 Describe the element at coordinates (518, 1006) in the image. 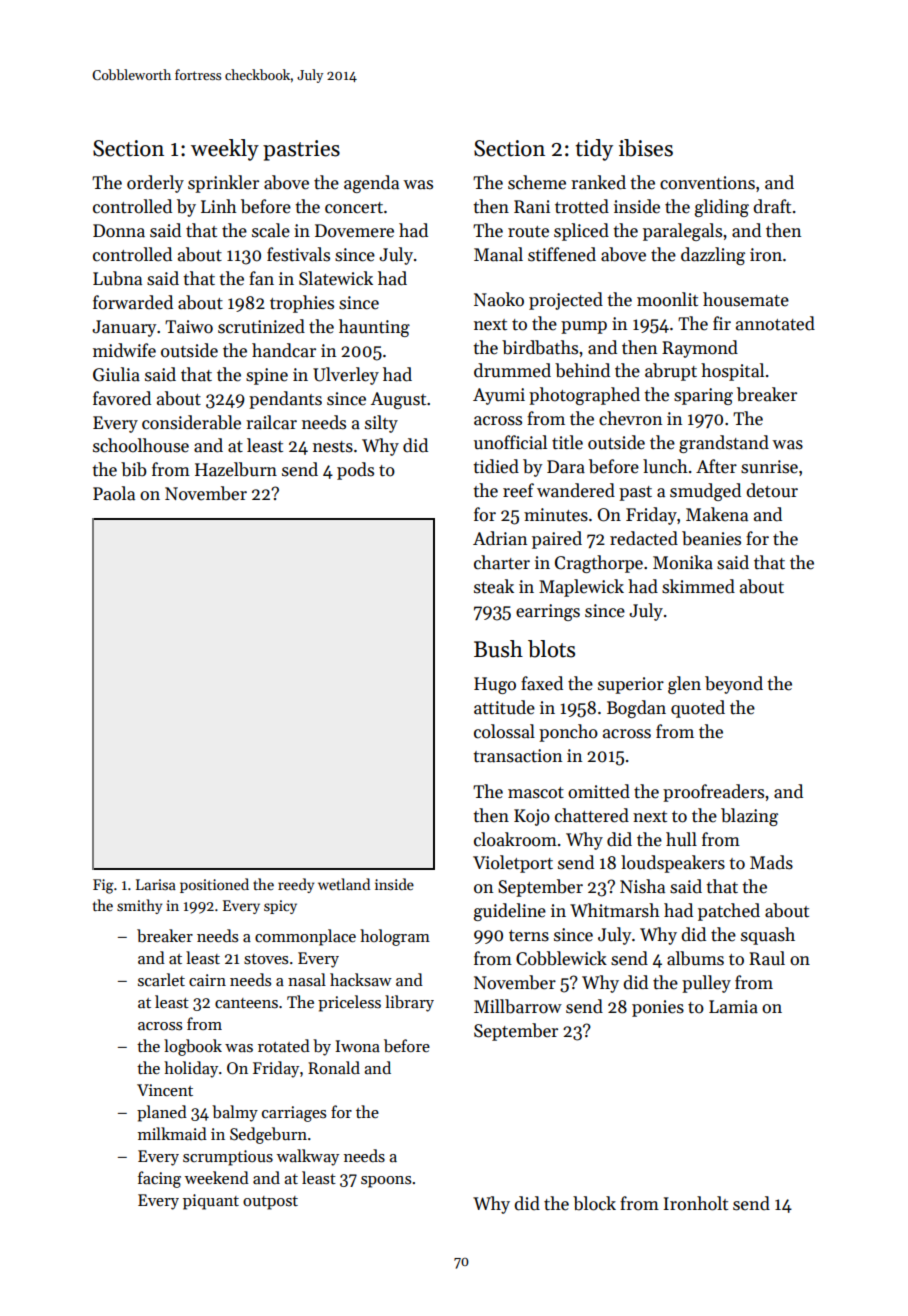

I see `Millbarrow` at that location.
